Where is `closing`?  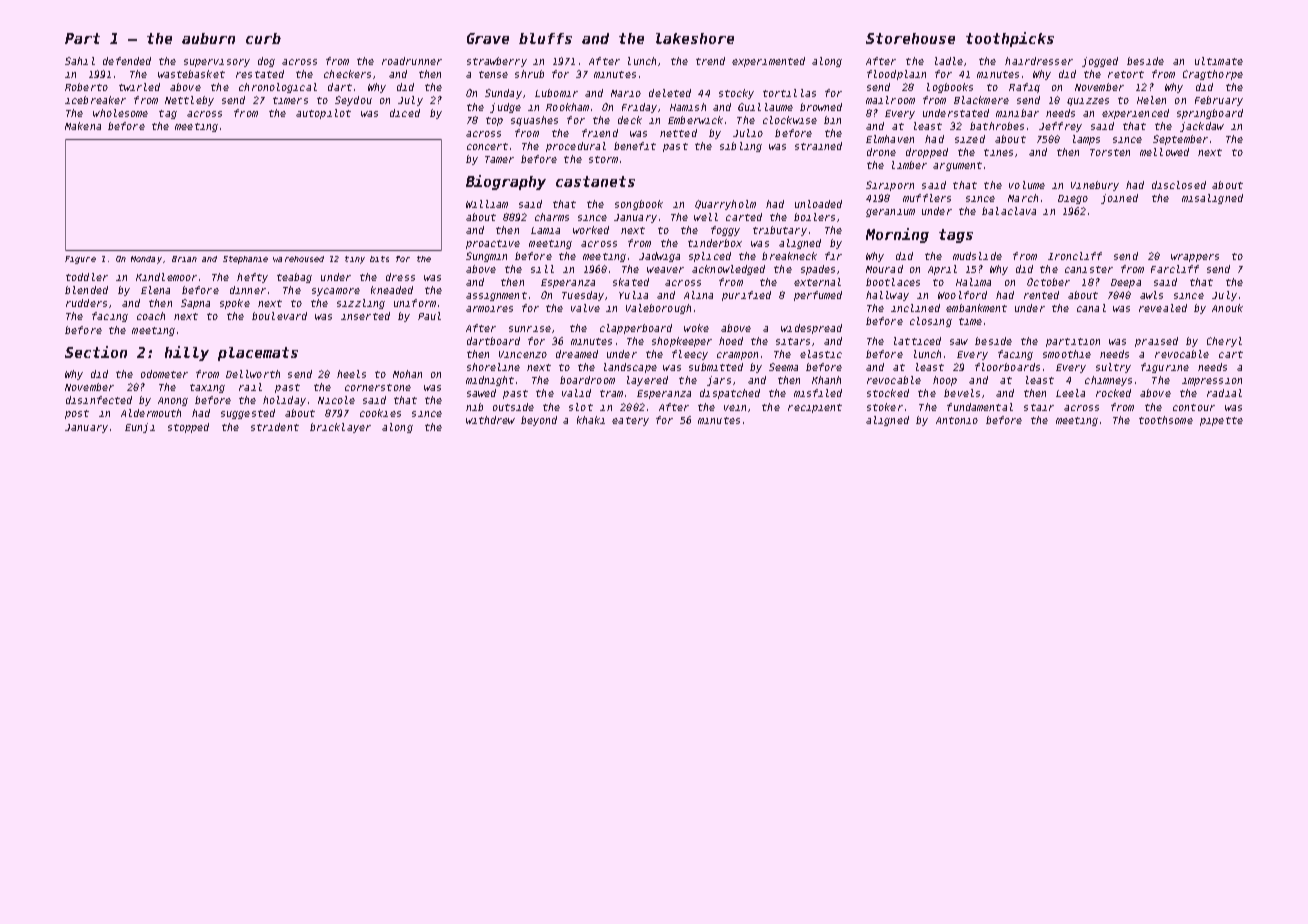 closing is located at coordinates (931, 322).
